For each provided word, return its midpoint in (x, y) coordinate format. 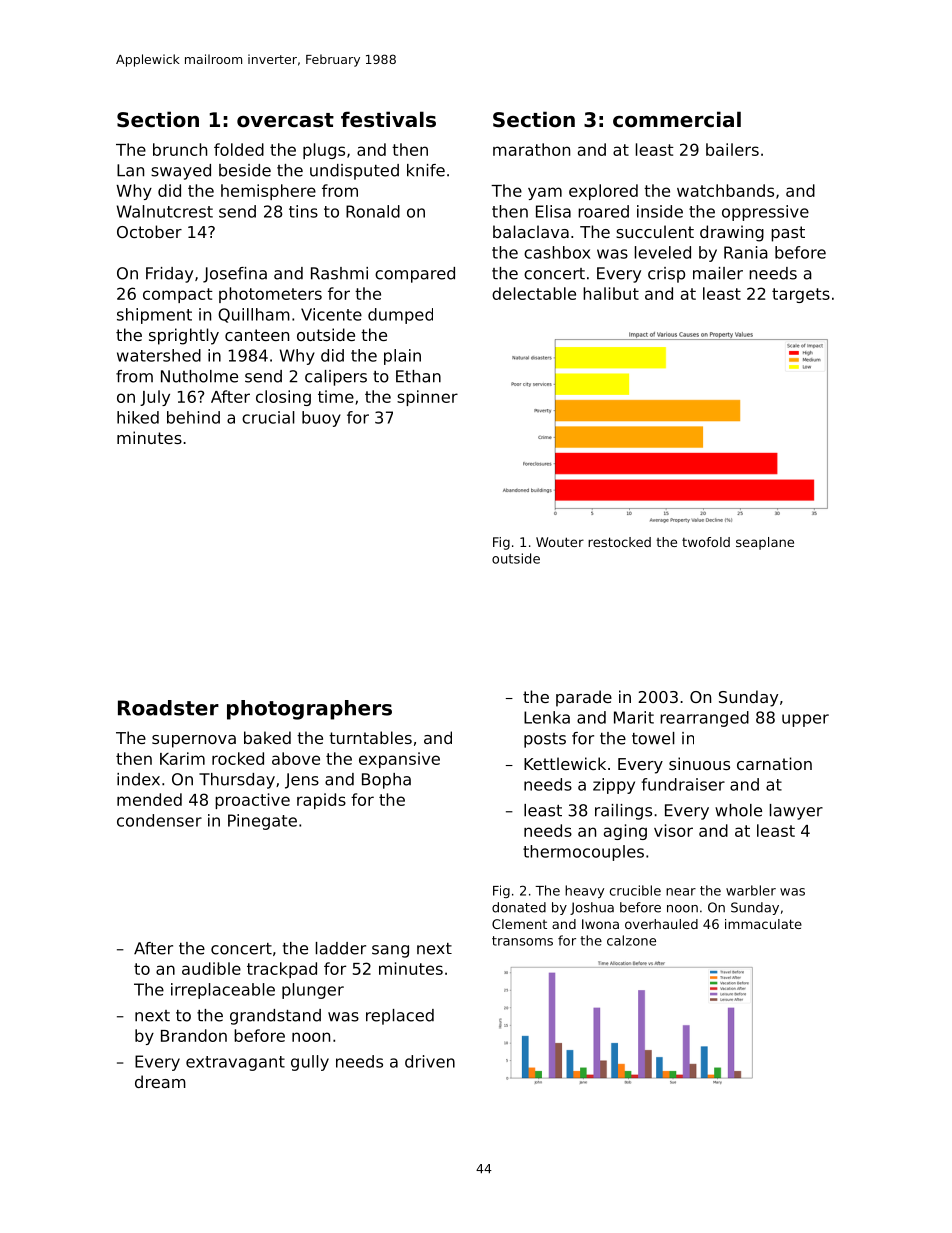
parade (584, 698)
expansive (399, 760)
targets (801, 295)
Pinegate (262, 822)
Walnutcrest (165, 211)
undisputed (354, 172)
